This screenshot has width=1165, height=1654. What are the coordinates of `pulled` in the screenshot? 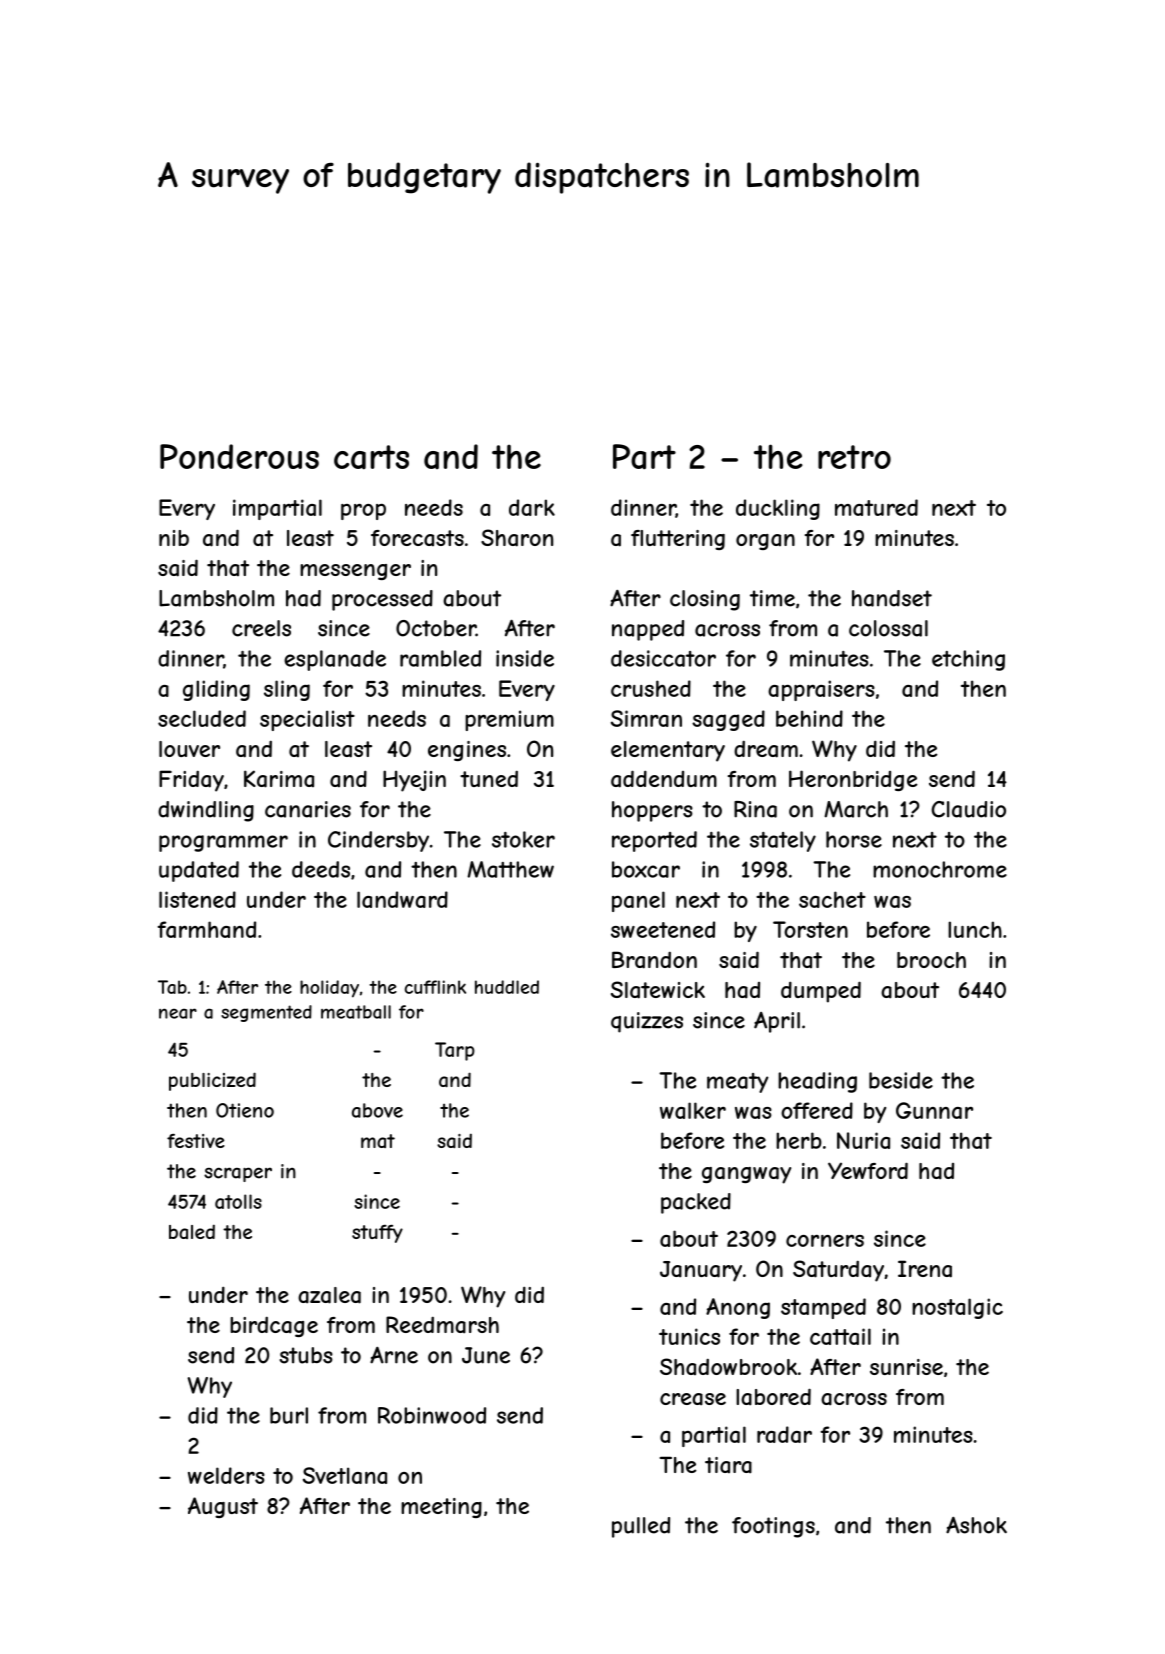 It's located at (641, 1527).
